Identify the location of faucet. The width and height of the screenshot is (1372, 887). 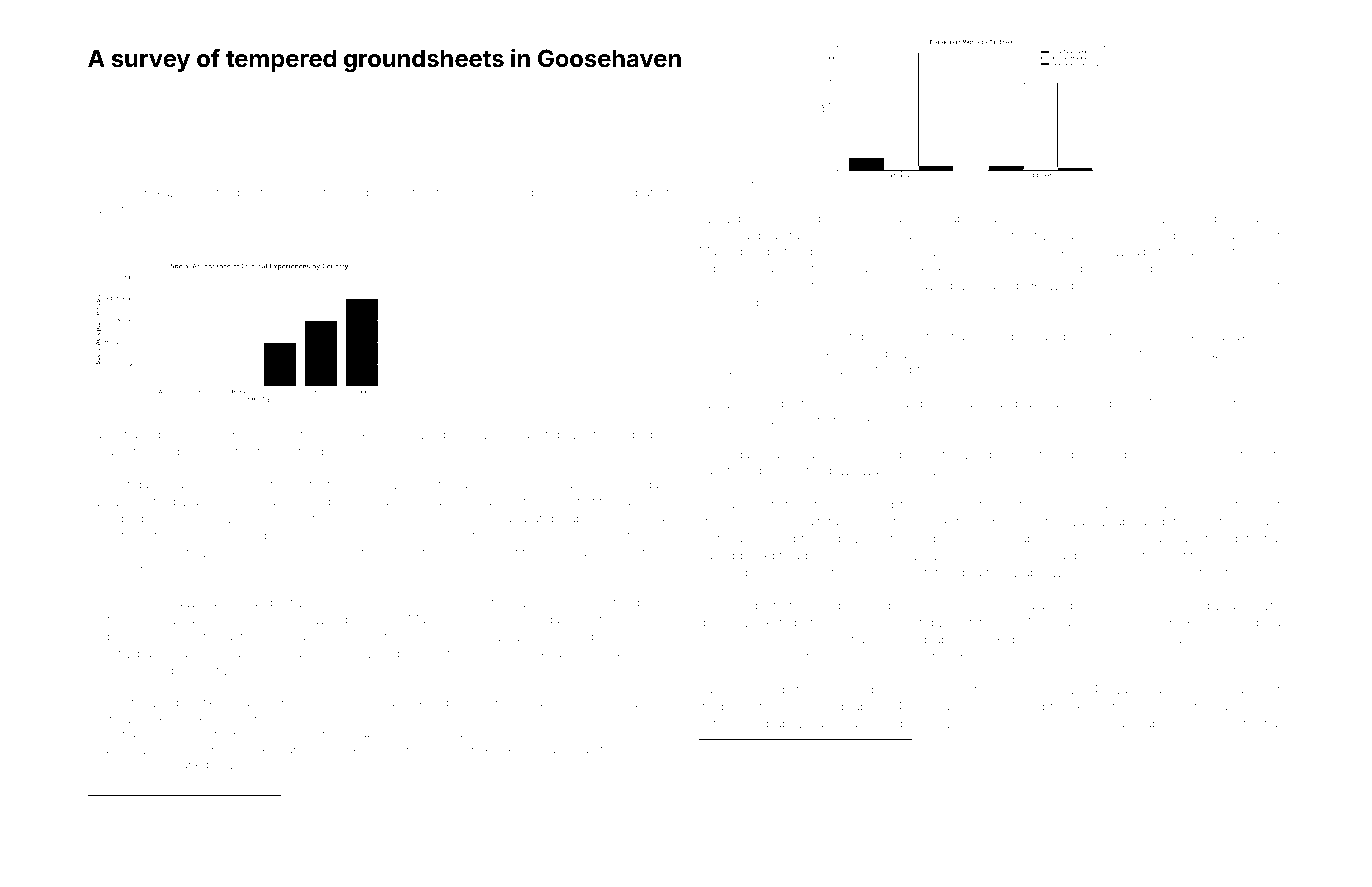
(1266, 218).
